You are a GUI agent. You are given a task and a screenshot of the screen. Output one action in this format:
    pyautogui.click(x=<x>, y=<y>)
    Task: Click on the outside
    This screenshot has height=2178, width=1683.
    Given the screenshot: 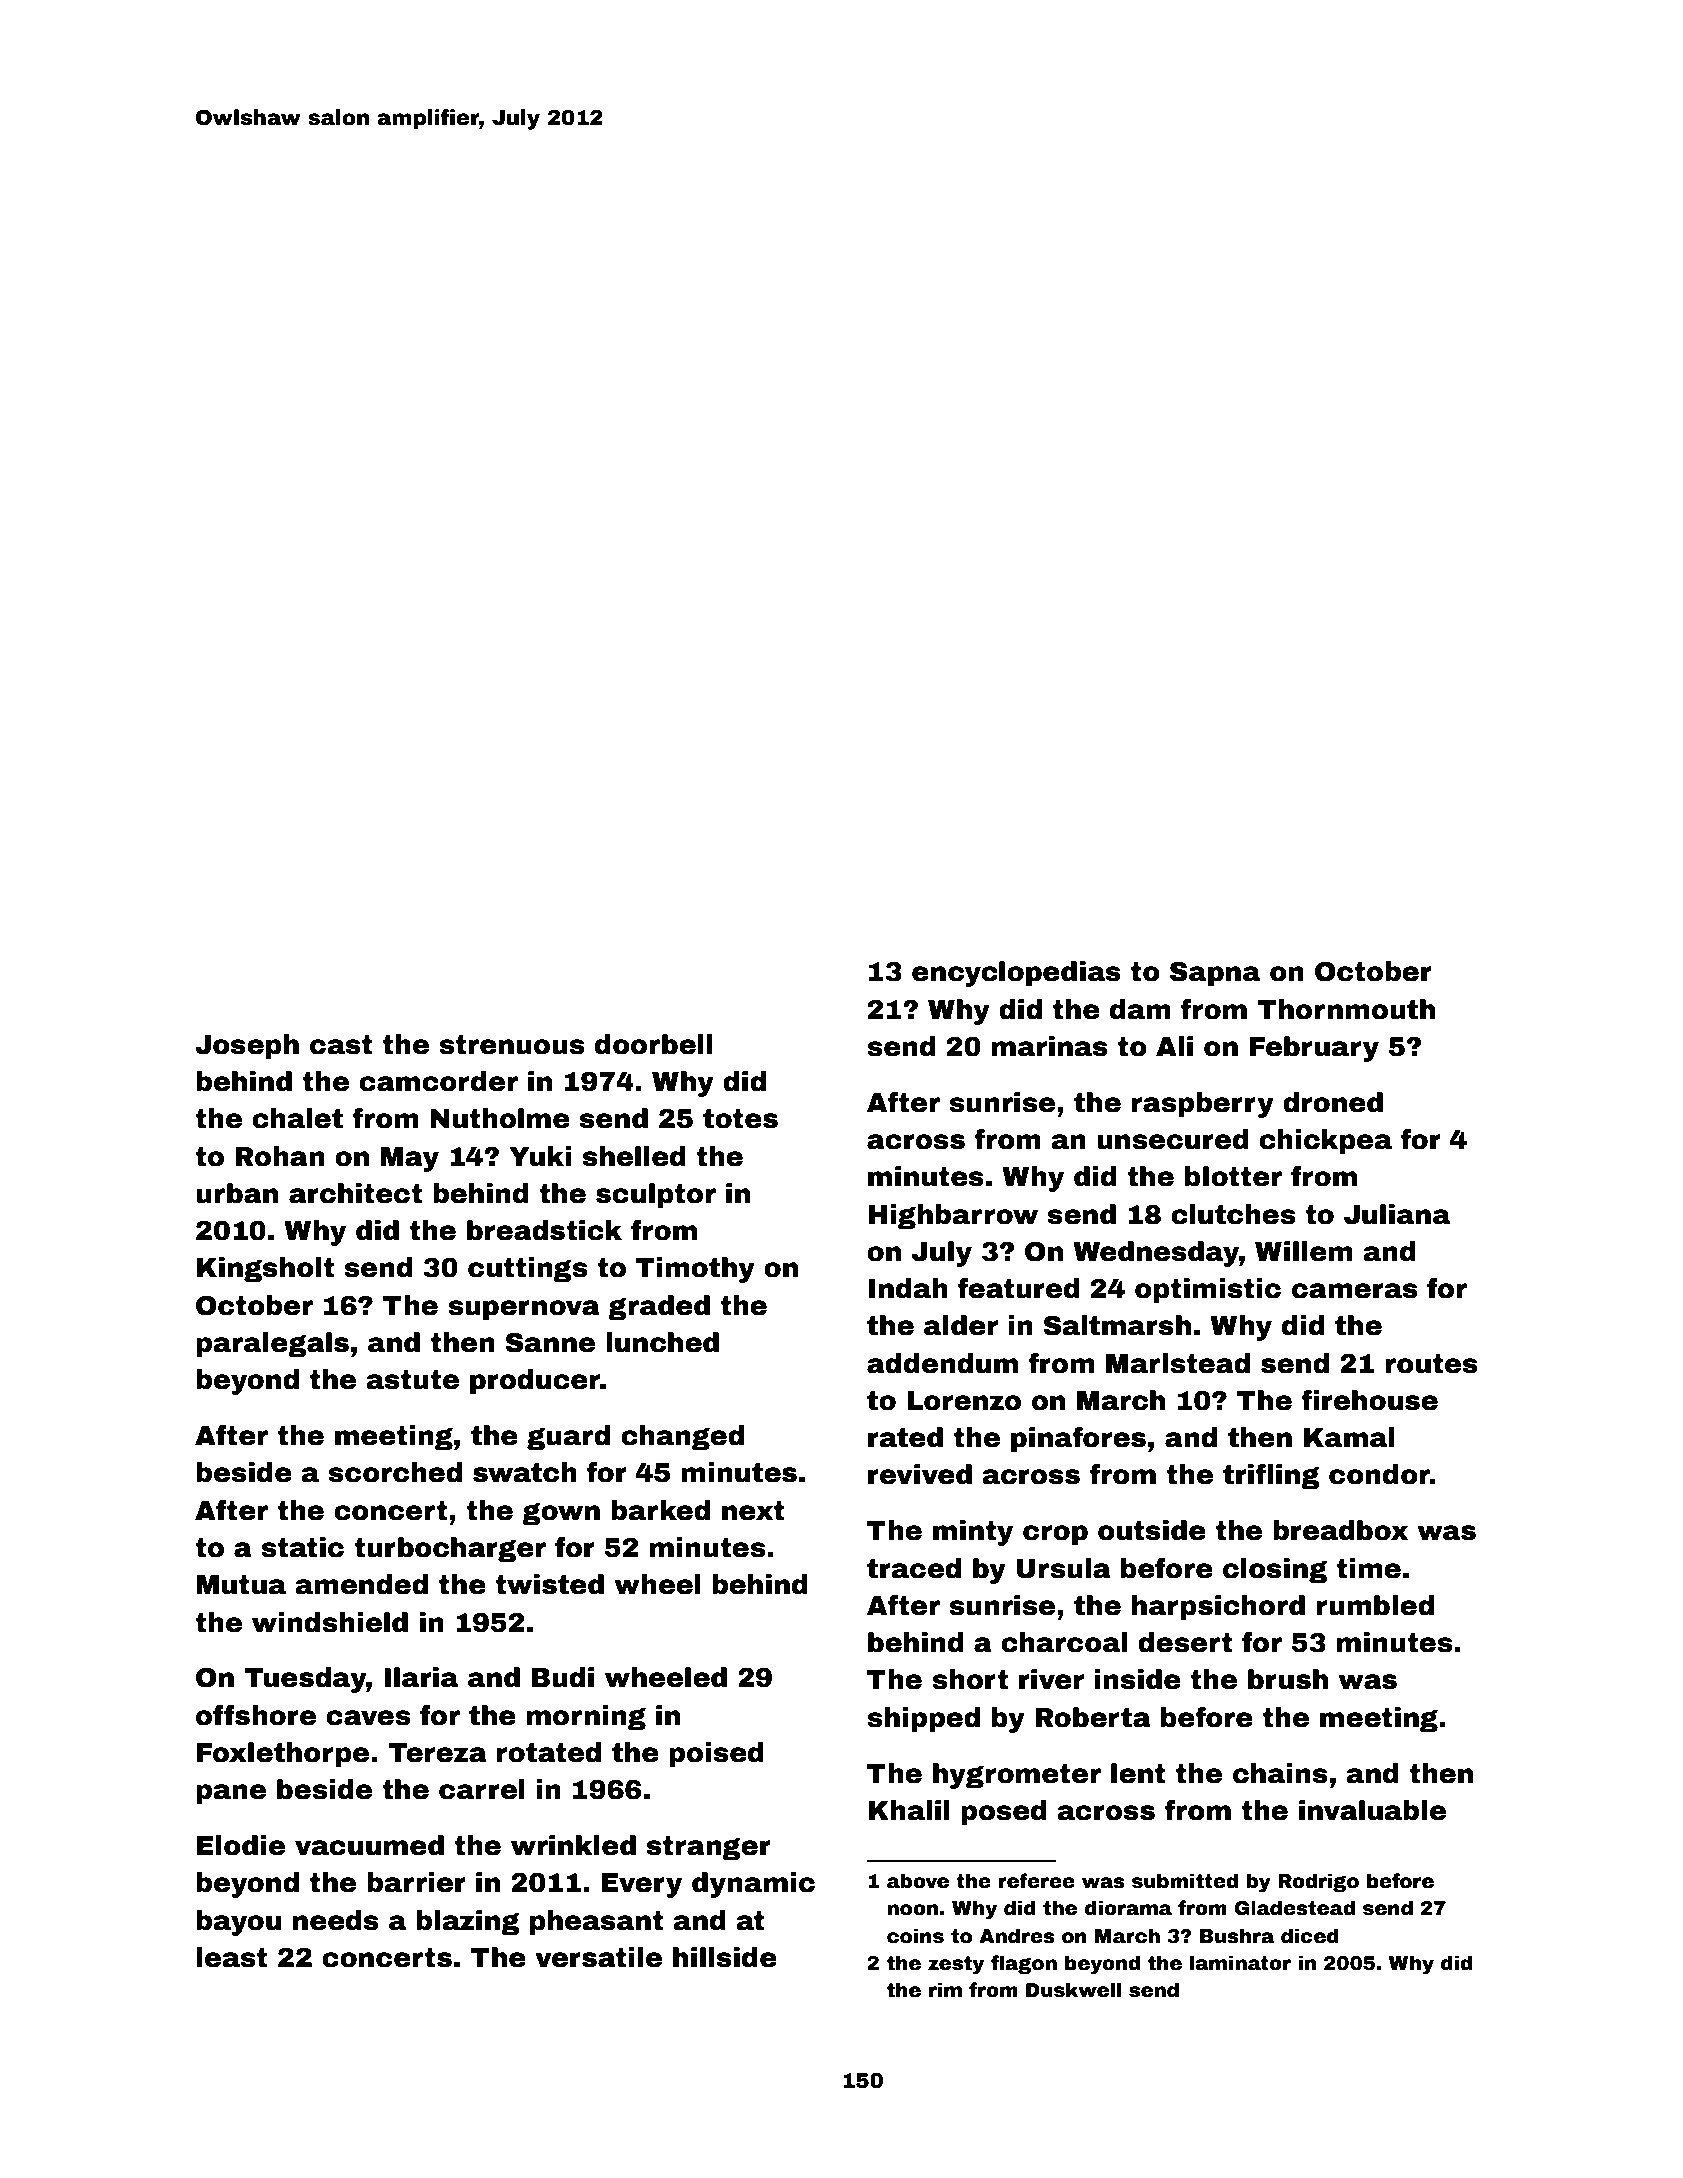 What is the action you would take?
    pyautogui.click(x=1152, y=1530)
